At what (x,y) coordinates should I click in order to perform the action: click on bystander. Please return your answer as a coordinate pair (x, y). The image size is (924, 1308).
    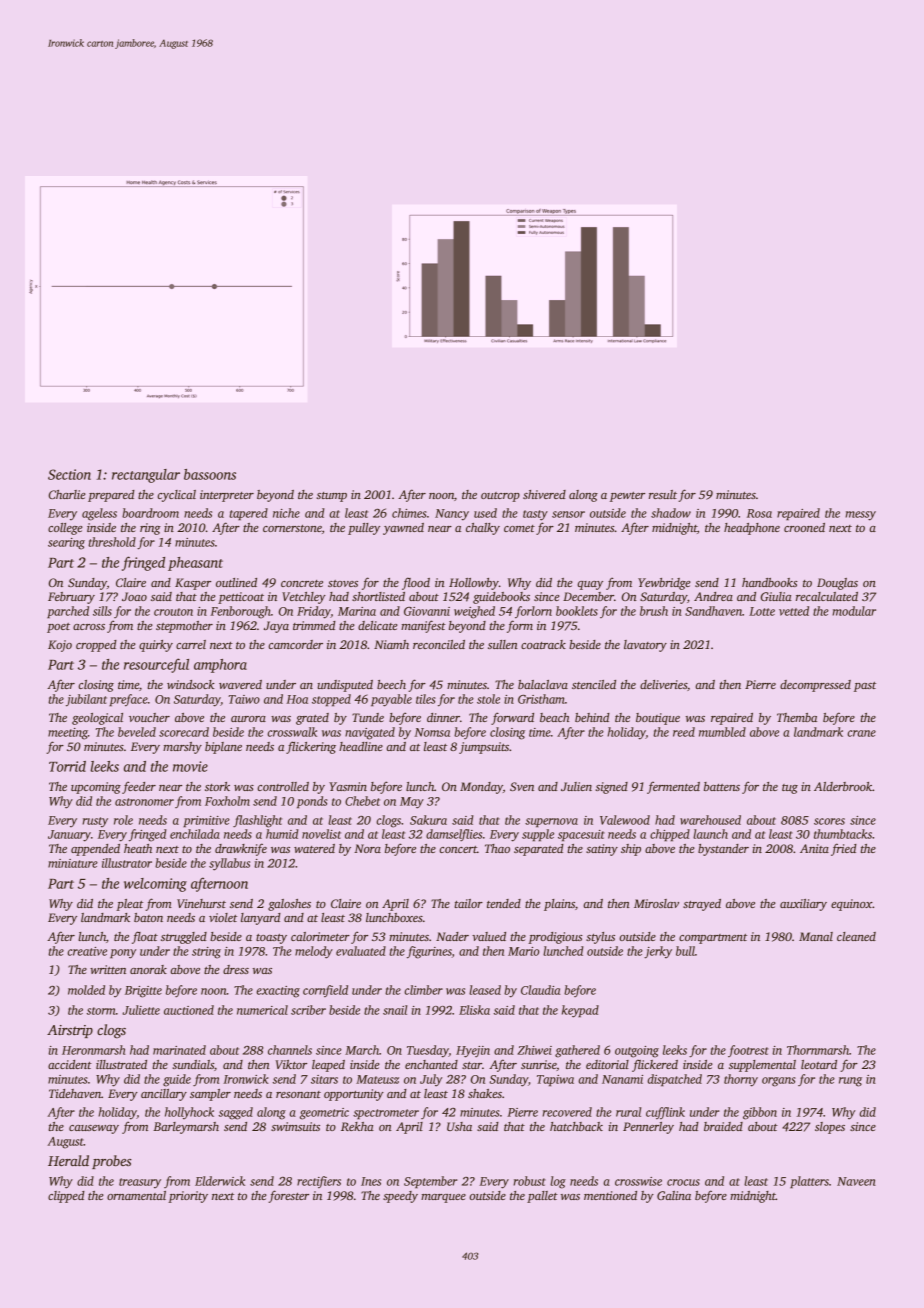
    Looking at the image, I should click on (723, 850).
